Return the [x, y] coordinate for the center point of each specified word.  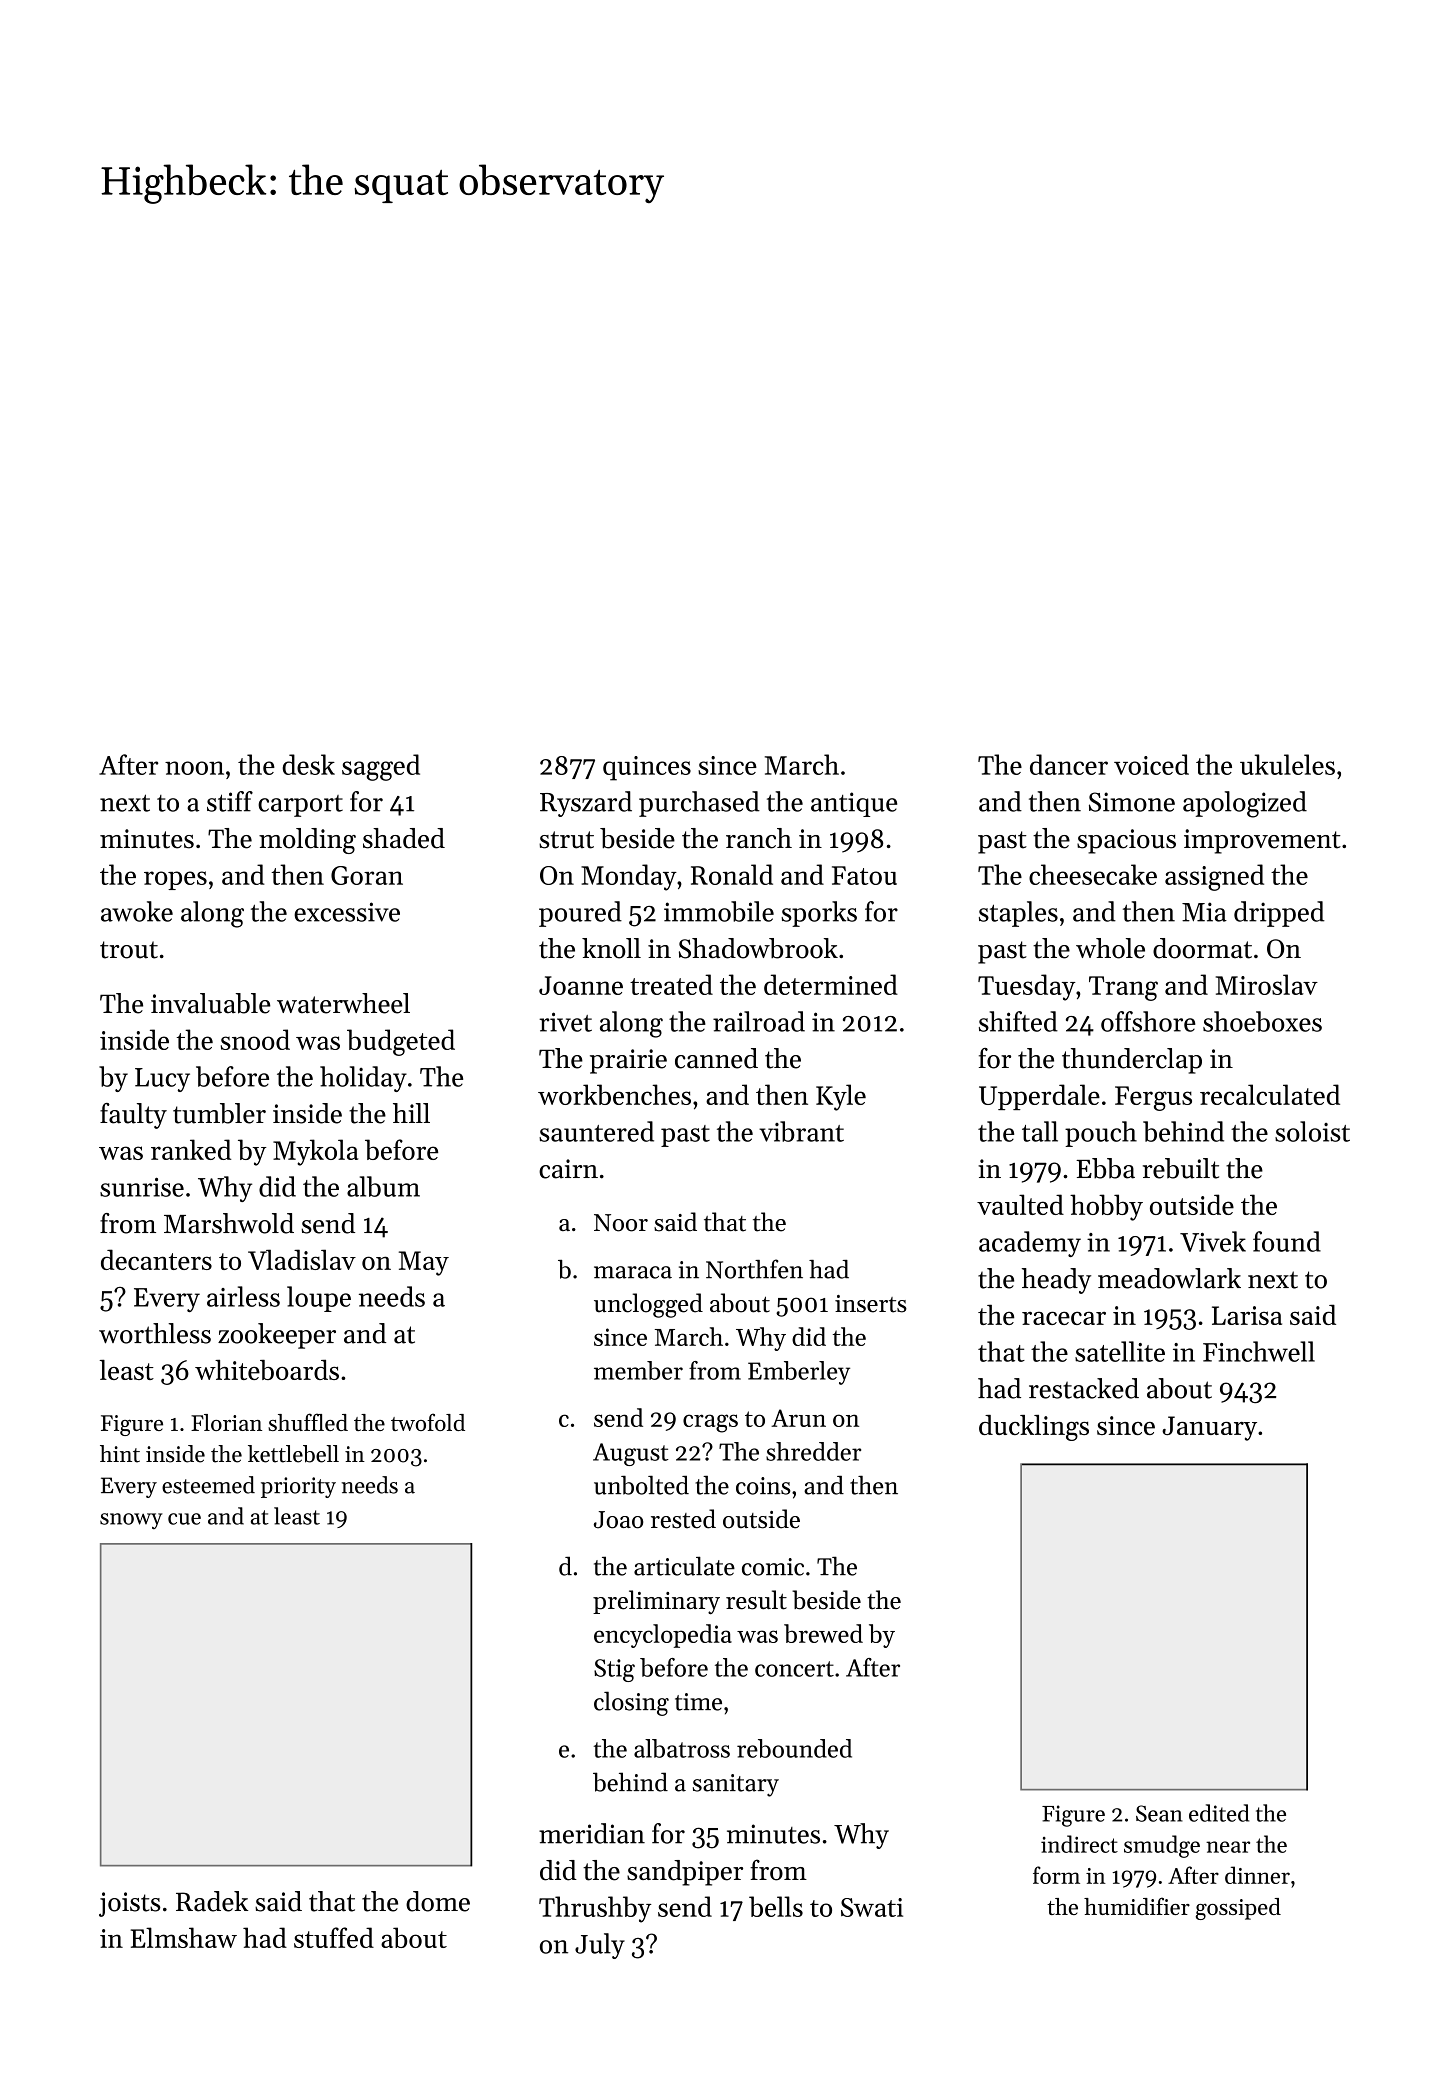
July [600, 1946]
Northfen [754, 1269]
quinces [647, 768]
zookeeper [277, 1336]
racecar [1064, 1318]
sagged [381, 767]
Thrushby [595, 1909]
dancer [1069, 764]
